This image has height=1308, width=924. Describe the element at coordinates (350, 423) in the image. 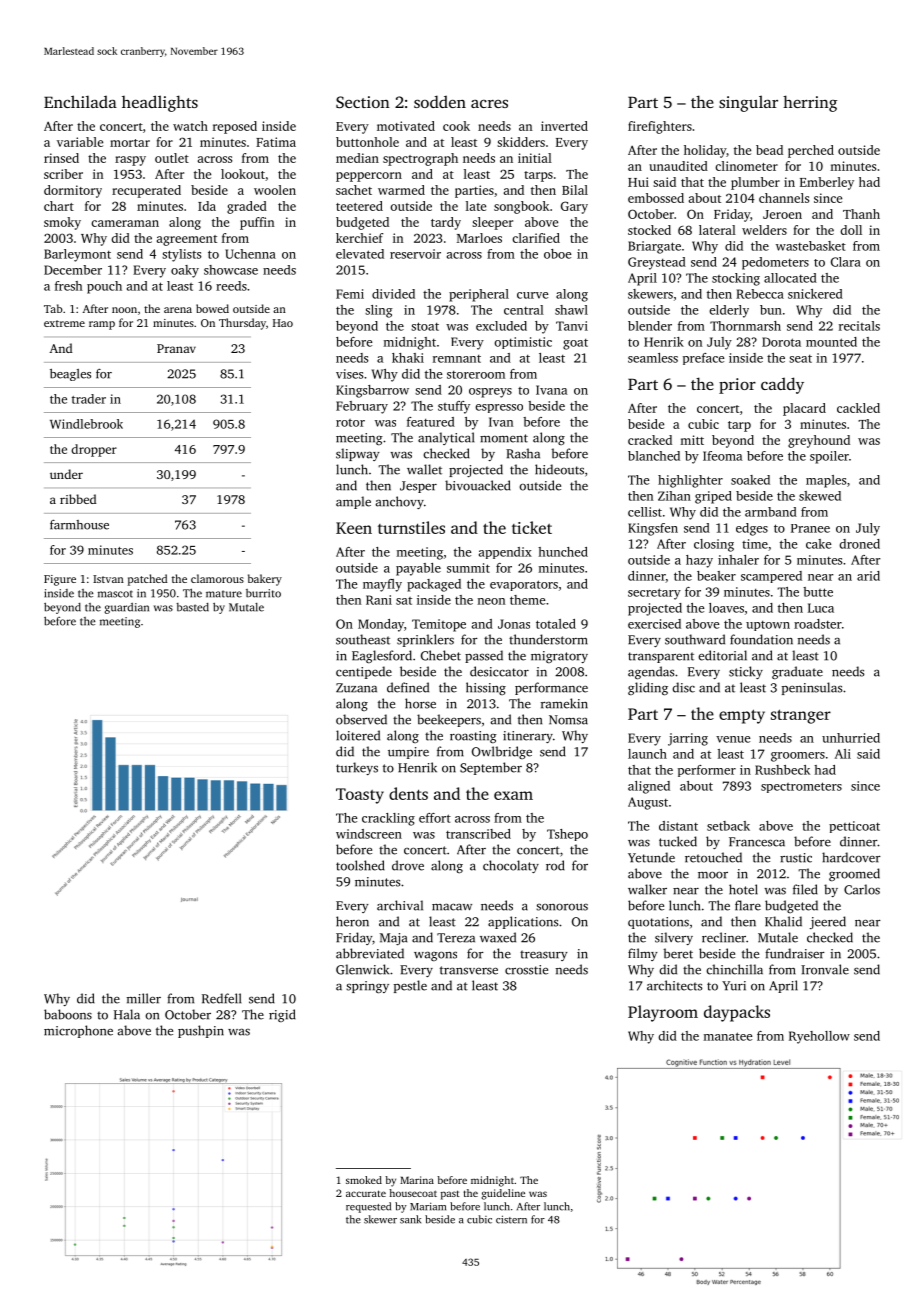

I see `rotor` at that location.
